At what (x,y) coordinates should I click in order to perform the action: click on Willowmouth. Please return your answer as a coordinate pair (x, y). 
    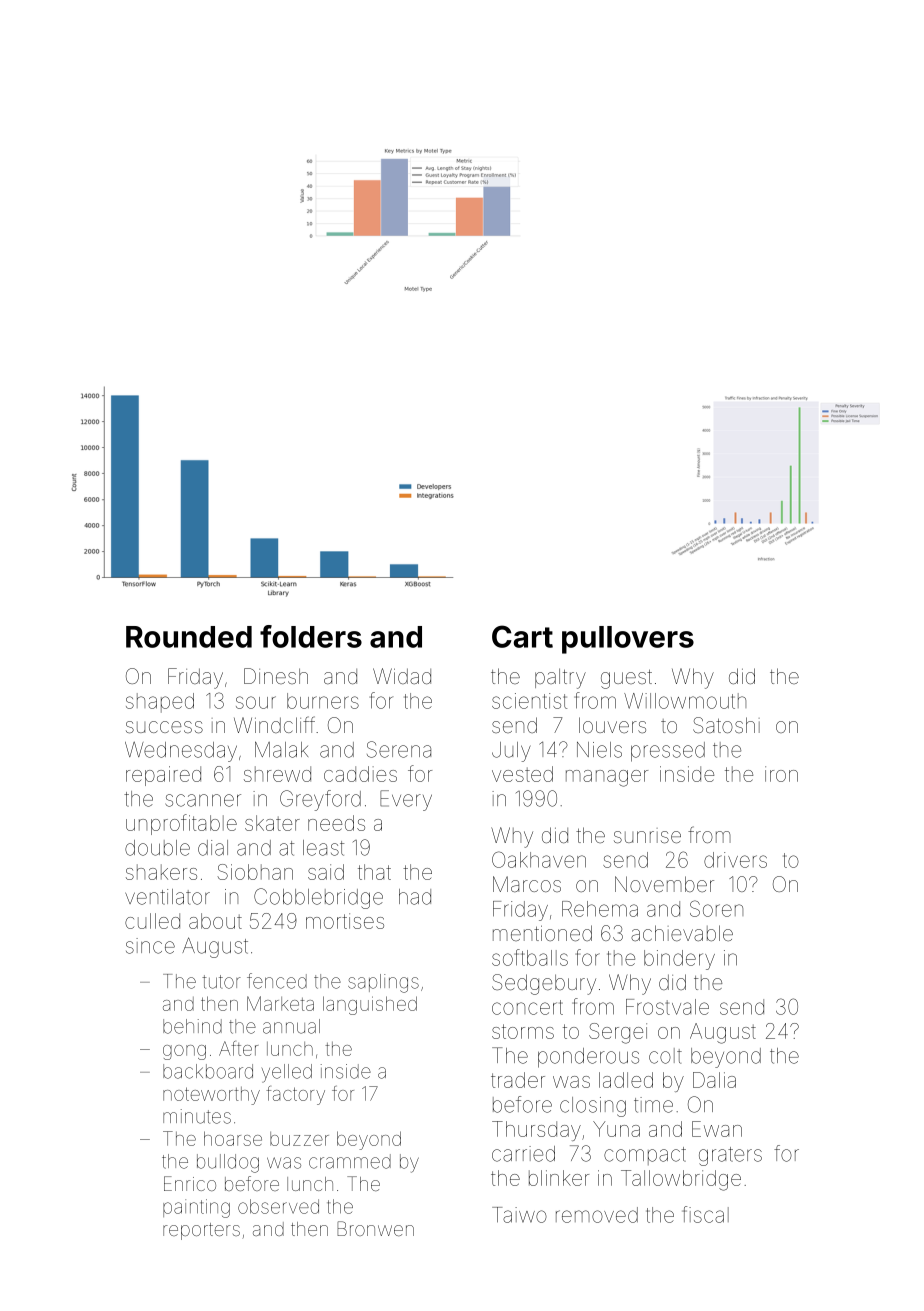
    Looking at the image, I should click on (685, 701).
